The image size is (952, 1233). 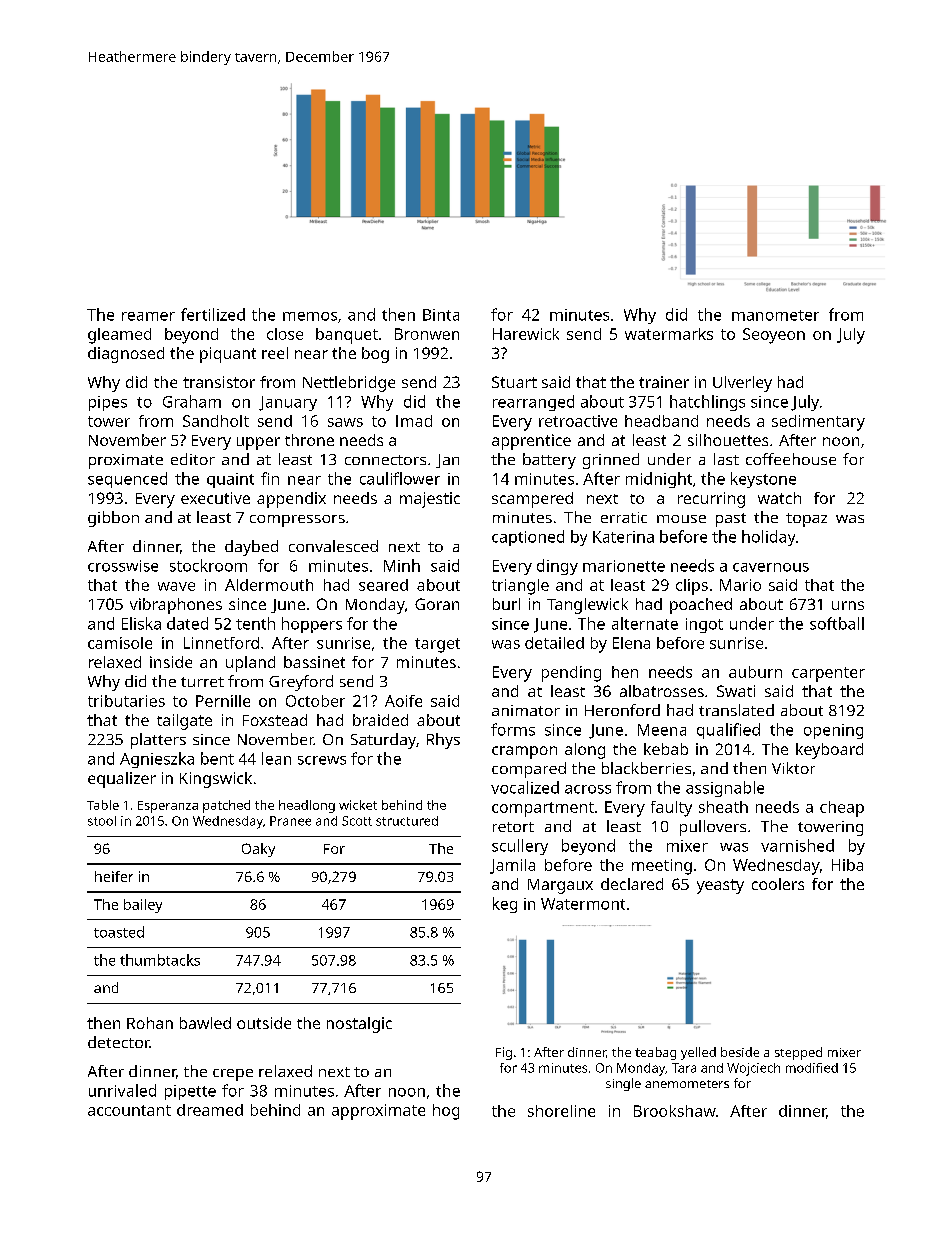 What do you see at coordinates (623, 1084) in the screenshot?
I see `single` at bounding box center [623, 1084].
